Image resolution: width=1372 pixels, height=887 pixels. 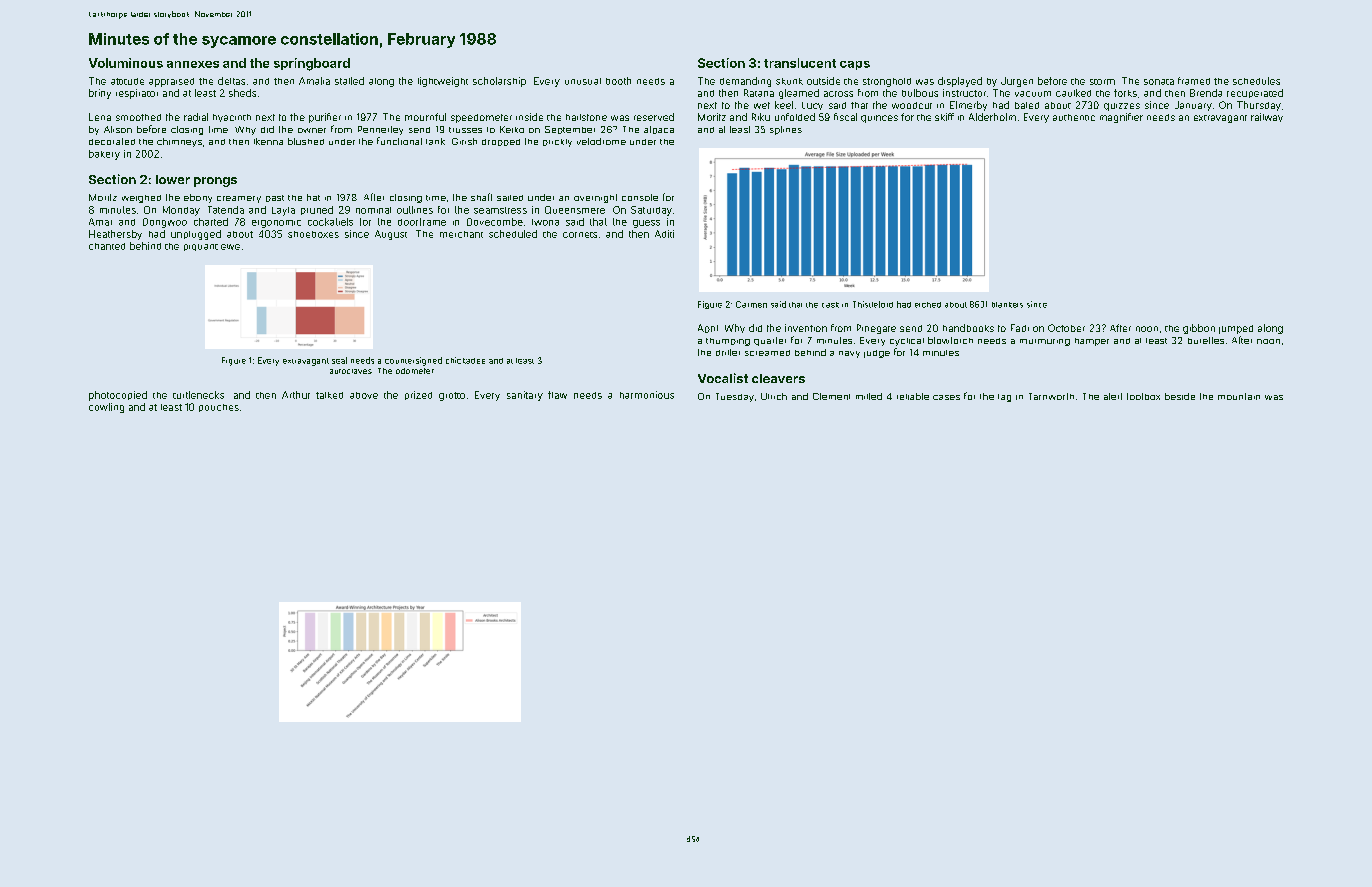 I want to click on console, so click(x=640, y=197).
